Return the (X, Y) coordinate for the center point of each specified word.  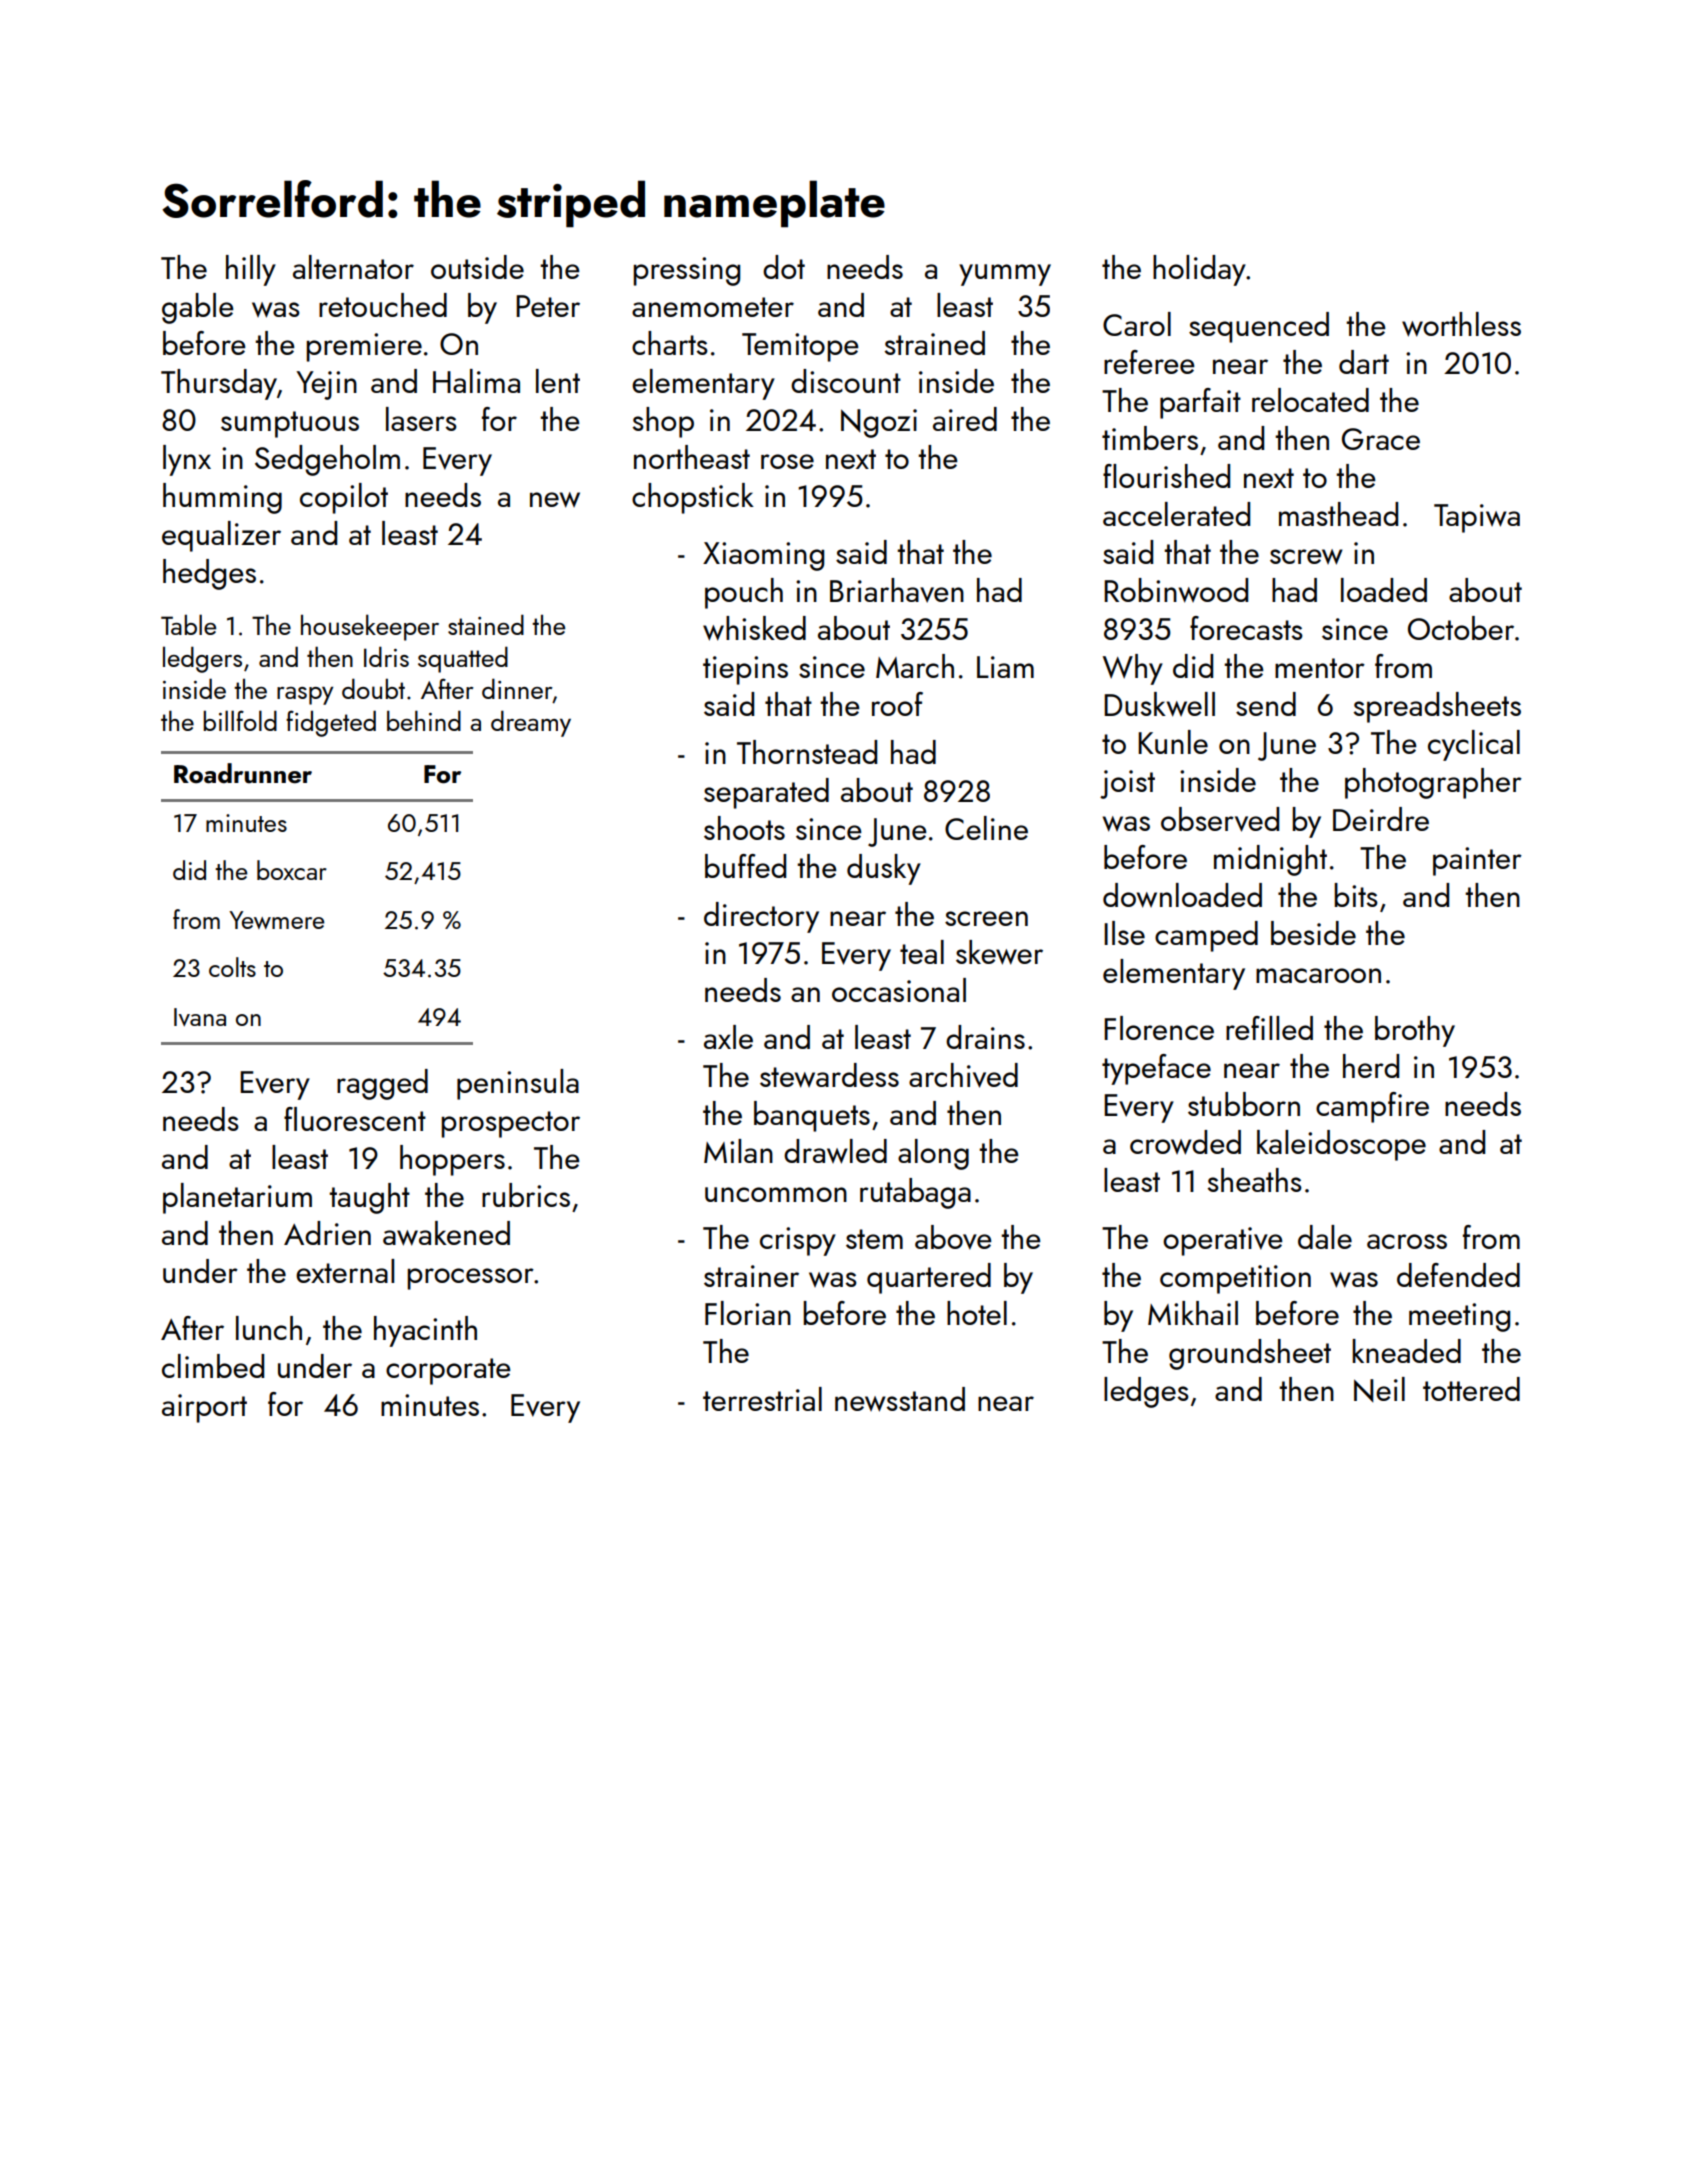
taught (369, 1198)
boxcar (292, 870)
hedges (209, 574)
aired (965, 419)
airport (204, 1408)
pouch (744, 593)
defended (1458, 1275)
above (953, 1237)
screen (986, 918)
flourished (1166, 476)
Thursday (219, 384)
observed (1220, 819)
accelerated (1176, 514)
